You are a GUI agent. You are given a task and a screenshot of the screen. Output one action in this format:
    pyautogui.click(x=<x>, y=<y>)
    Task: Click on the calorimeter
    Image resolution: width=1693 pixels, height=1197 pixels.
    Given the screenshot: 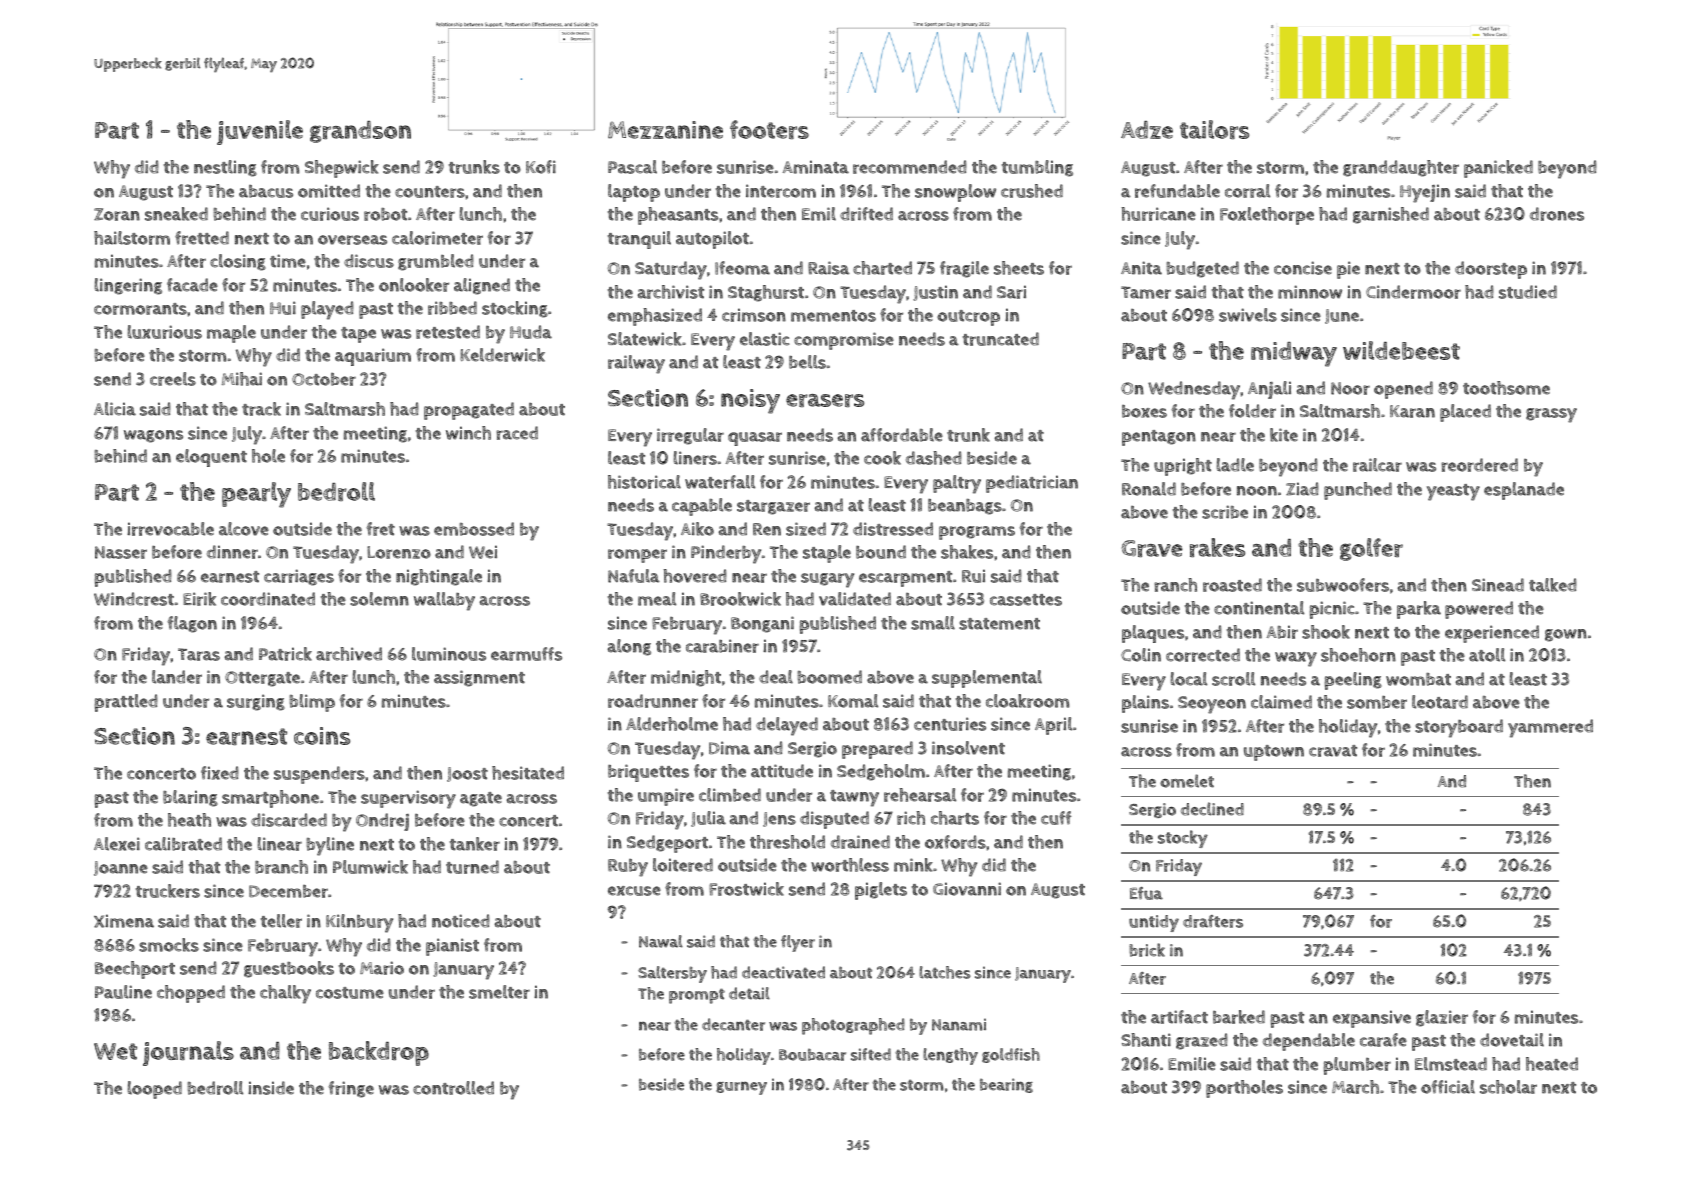 What is the action you would take?
    pyautogui.click(x=437, y=238)
